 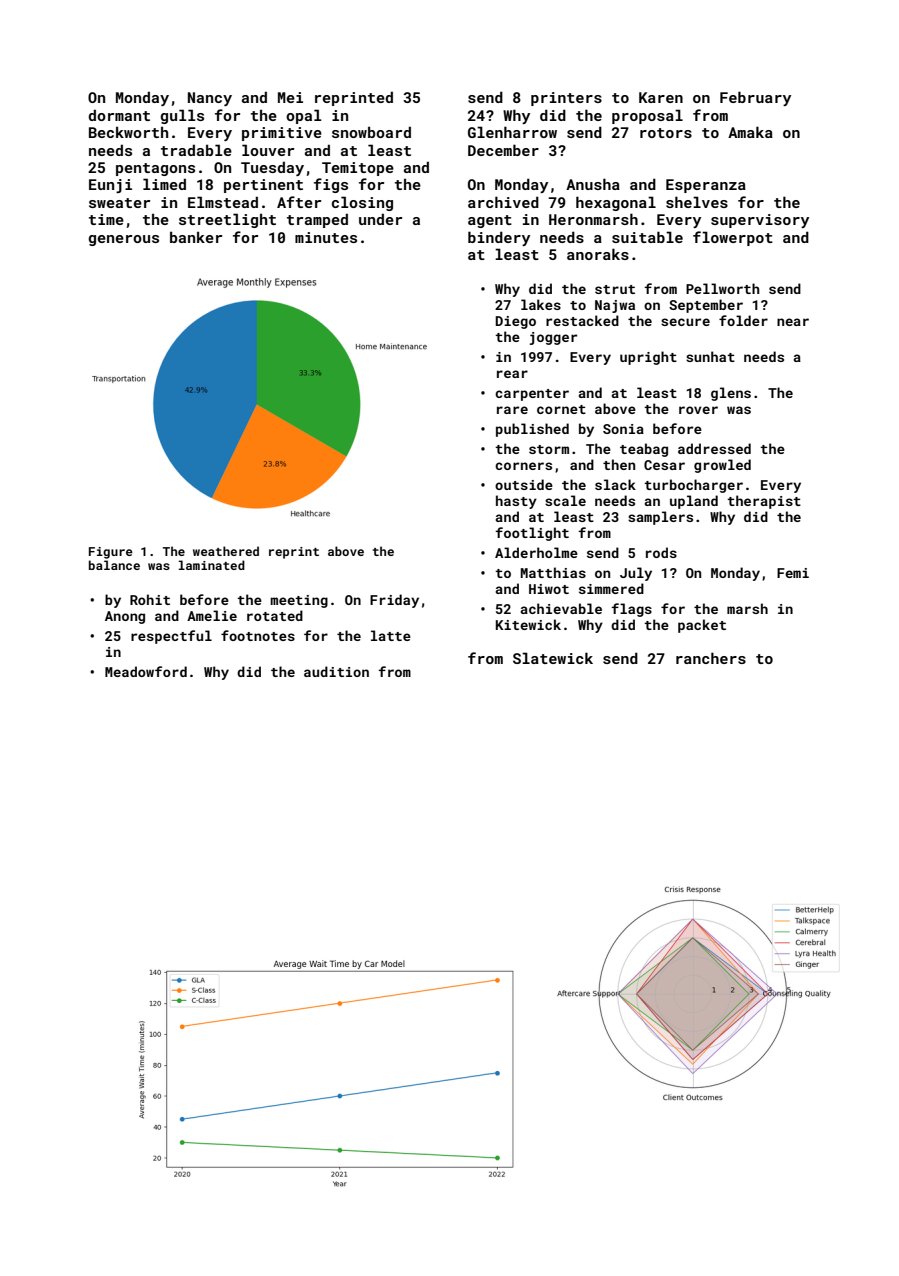 What do you see at coordinates (512, 410) in the screenshot?
I see `rare` at bounding box center [512, 410].
